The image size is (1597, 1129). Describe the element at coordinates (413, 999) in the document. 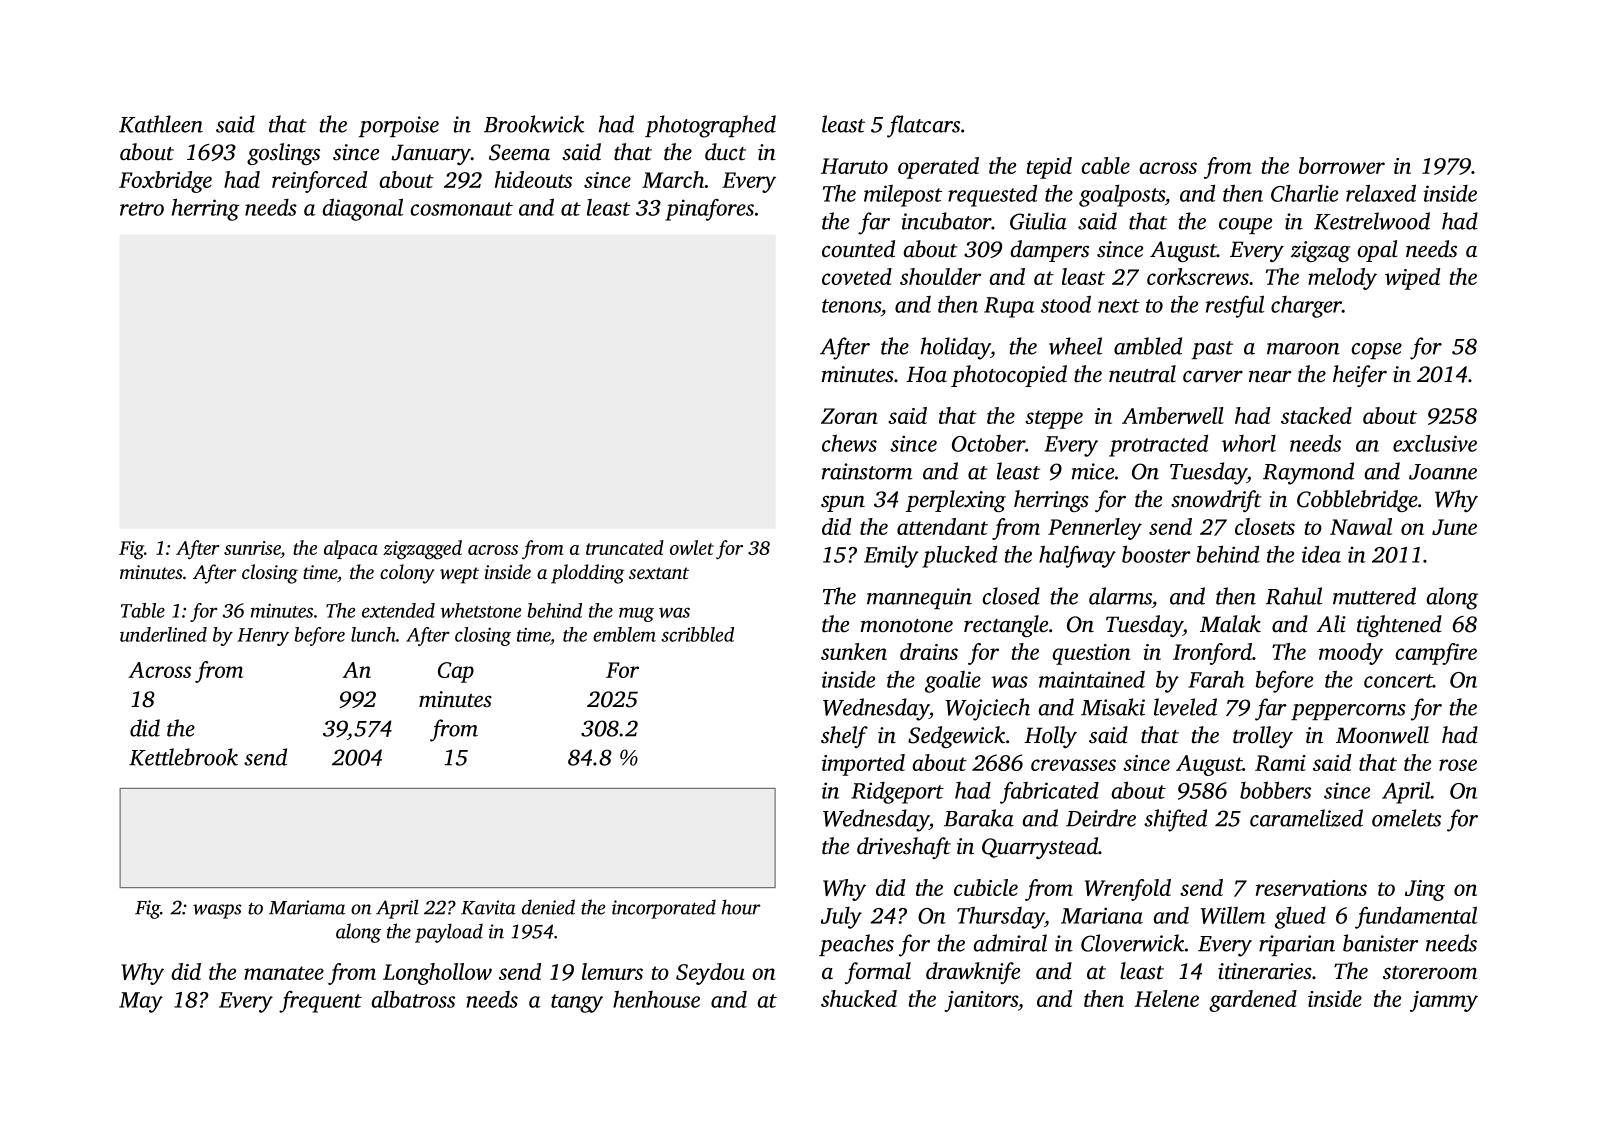

I see `albatross` at that location.
